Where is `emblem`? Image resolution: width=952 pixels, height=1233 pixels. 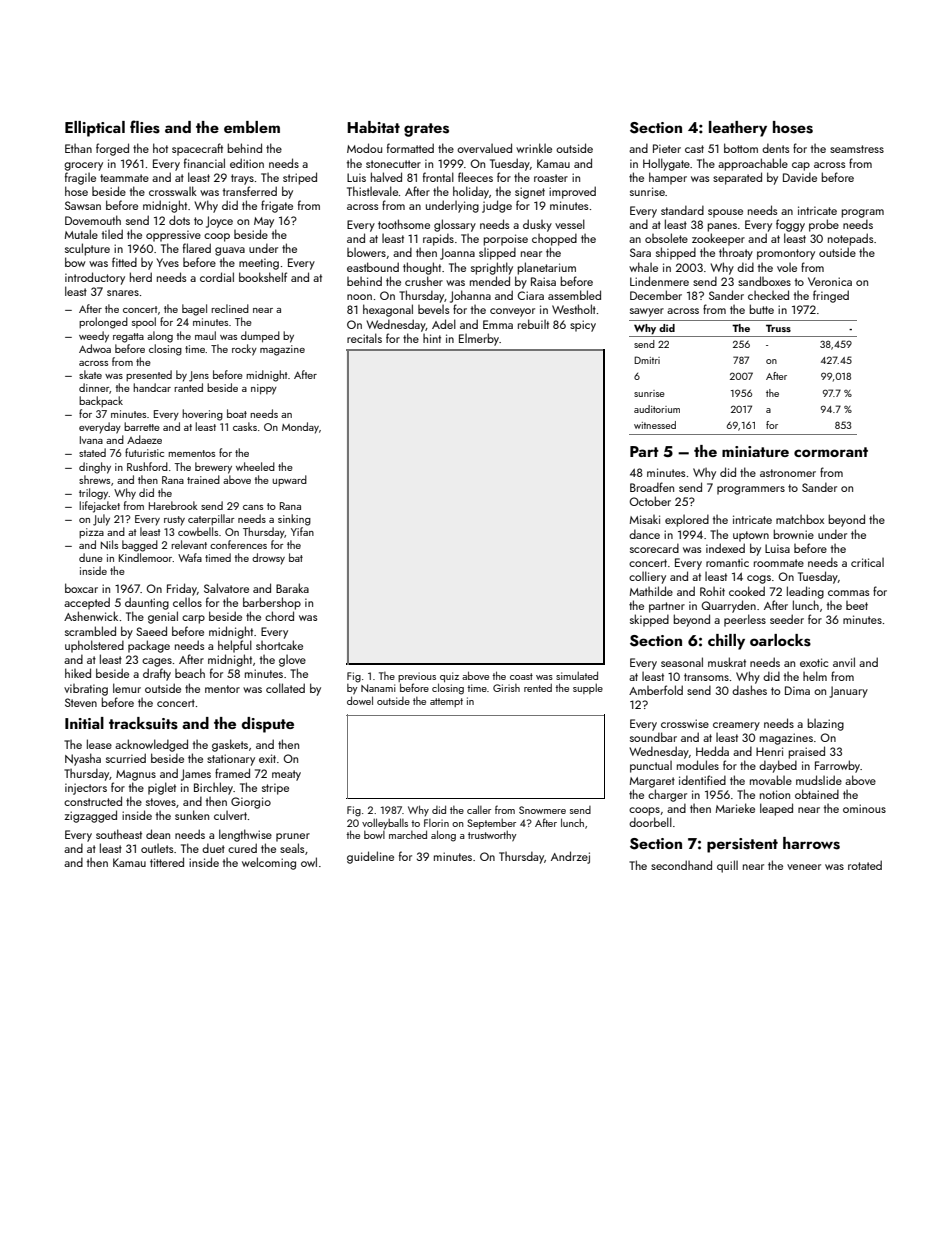
emblem is located at coordinates (252, 127).
